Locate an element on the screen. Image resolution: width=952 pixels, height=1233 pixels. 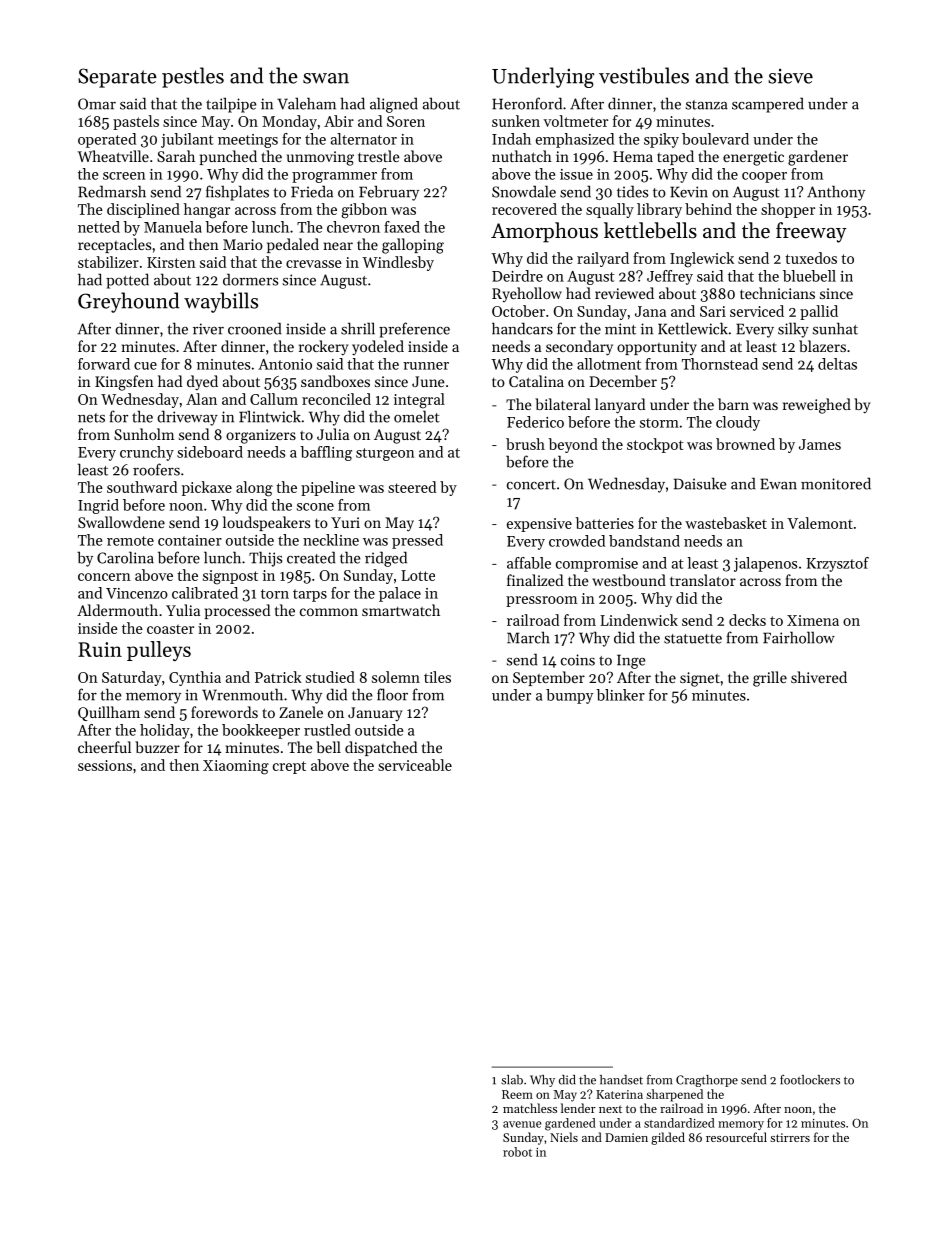
aligned is located at coordinates (394, 105).
